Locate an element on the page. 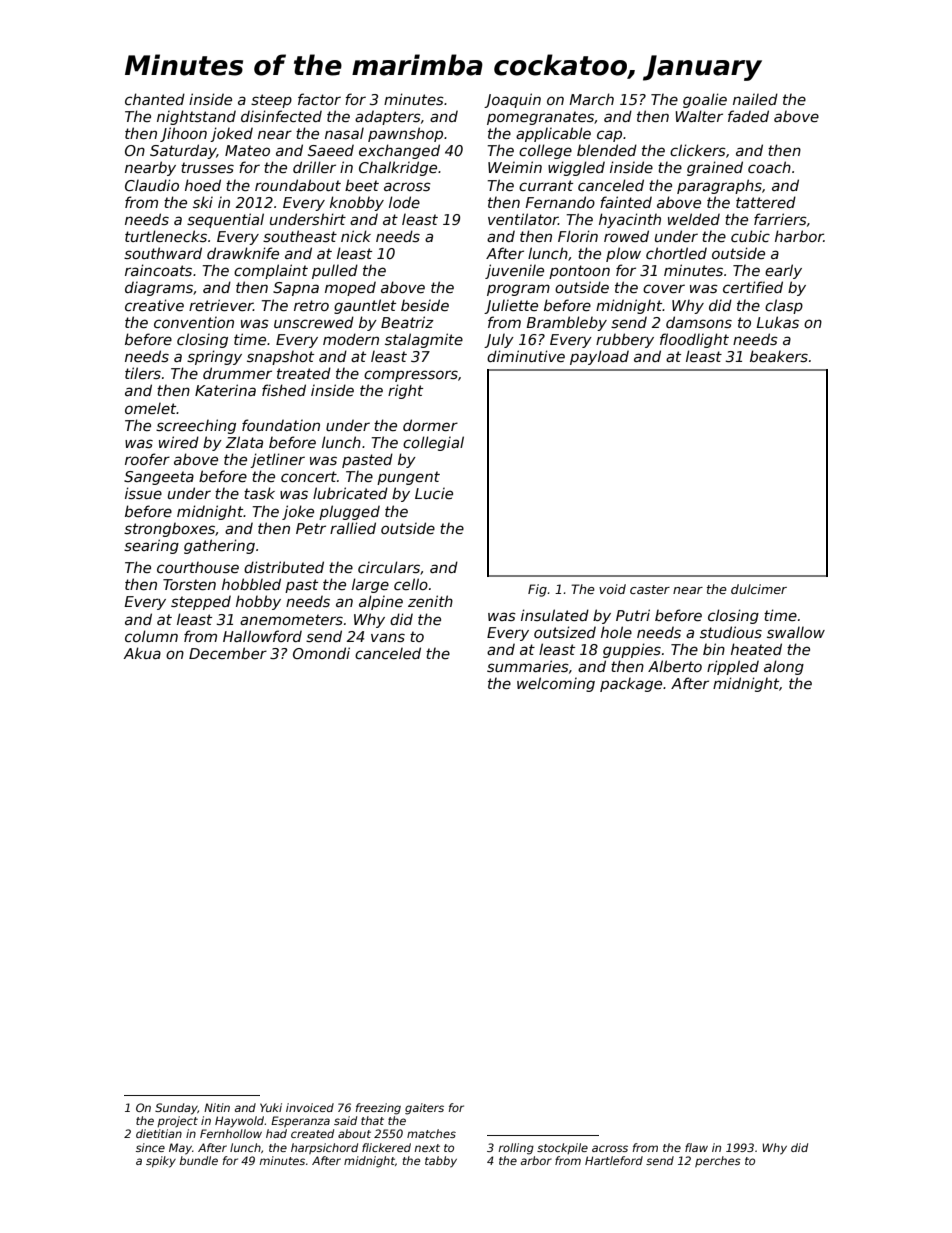 This image has height=1233, width=952. roofer is located at coordinates (147, 459).
